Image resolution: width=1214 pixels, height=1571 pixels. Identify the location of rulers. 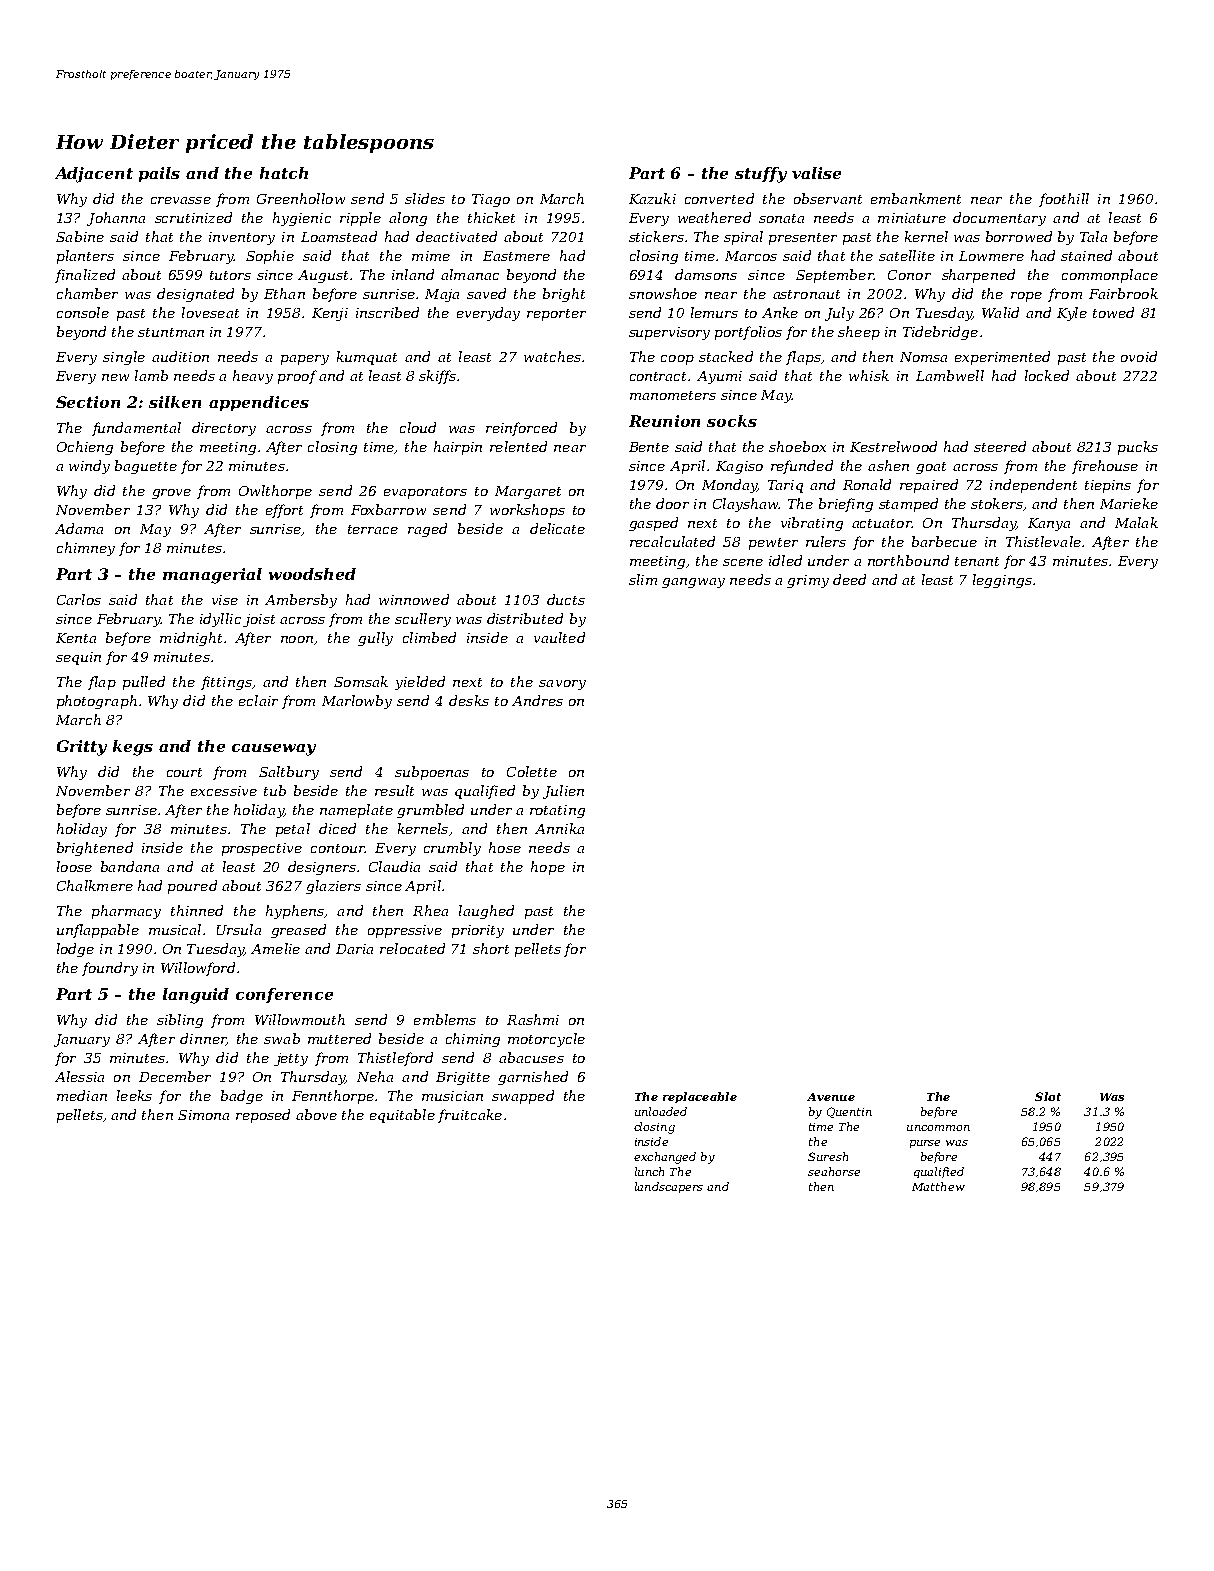
(826, 541).
